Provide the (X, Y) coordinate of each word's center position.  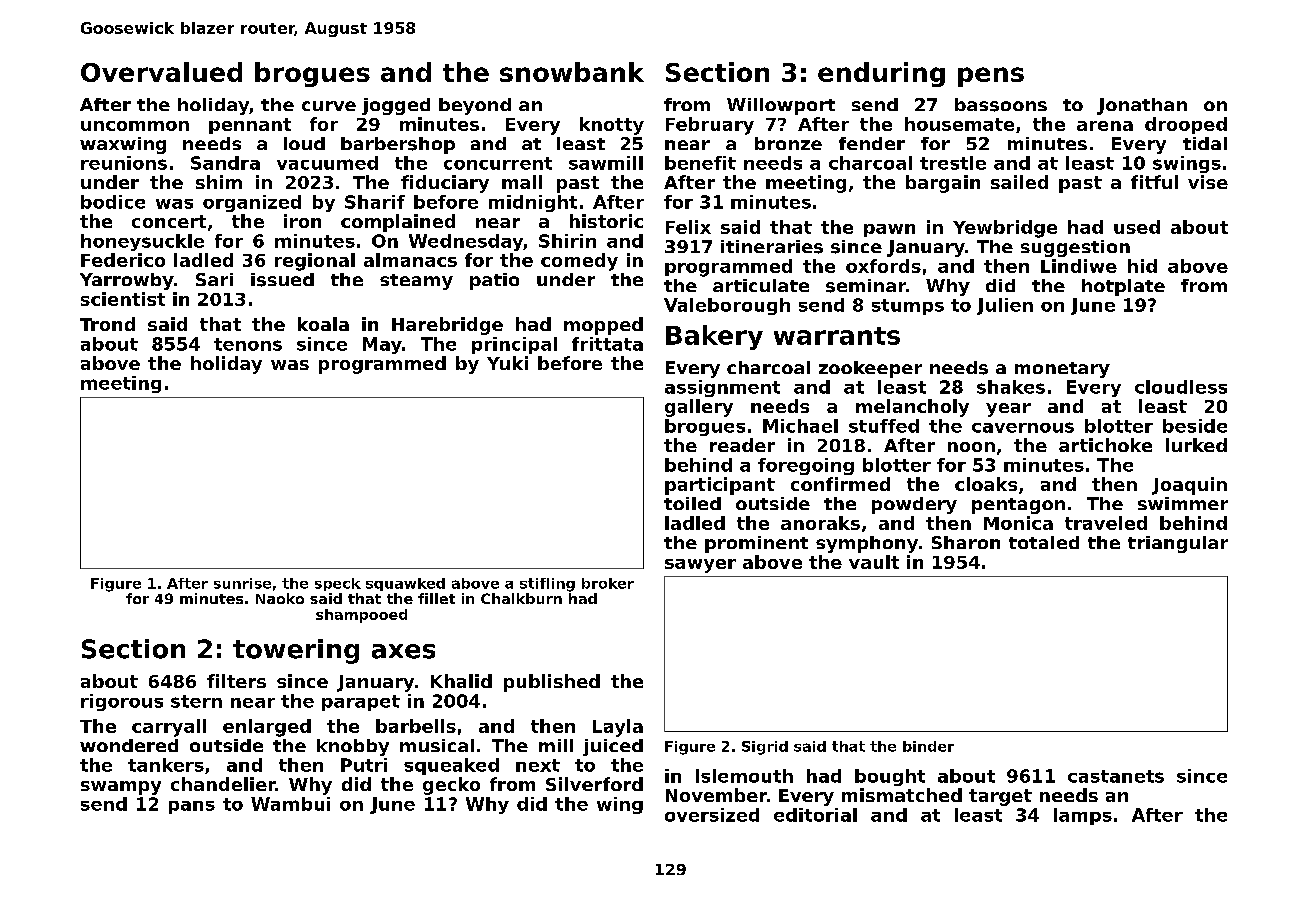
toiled (692, 503)
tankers (166, 765)
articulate (761, 285)
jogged (396, 106)
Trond (107, 324)
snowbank (572, 72)
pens (991, 77)
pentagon (1018, 506)
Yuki (507, 363)
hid (1142, 266)
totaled (1044, 542)
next (538, 765)
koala (323, 324)
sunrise (242, 583)
